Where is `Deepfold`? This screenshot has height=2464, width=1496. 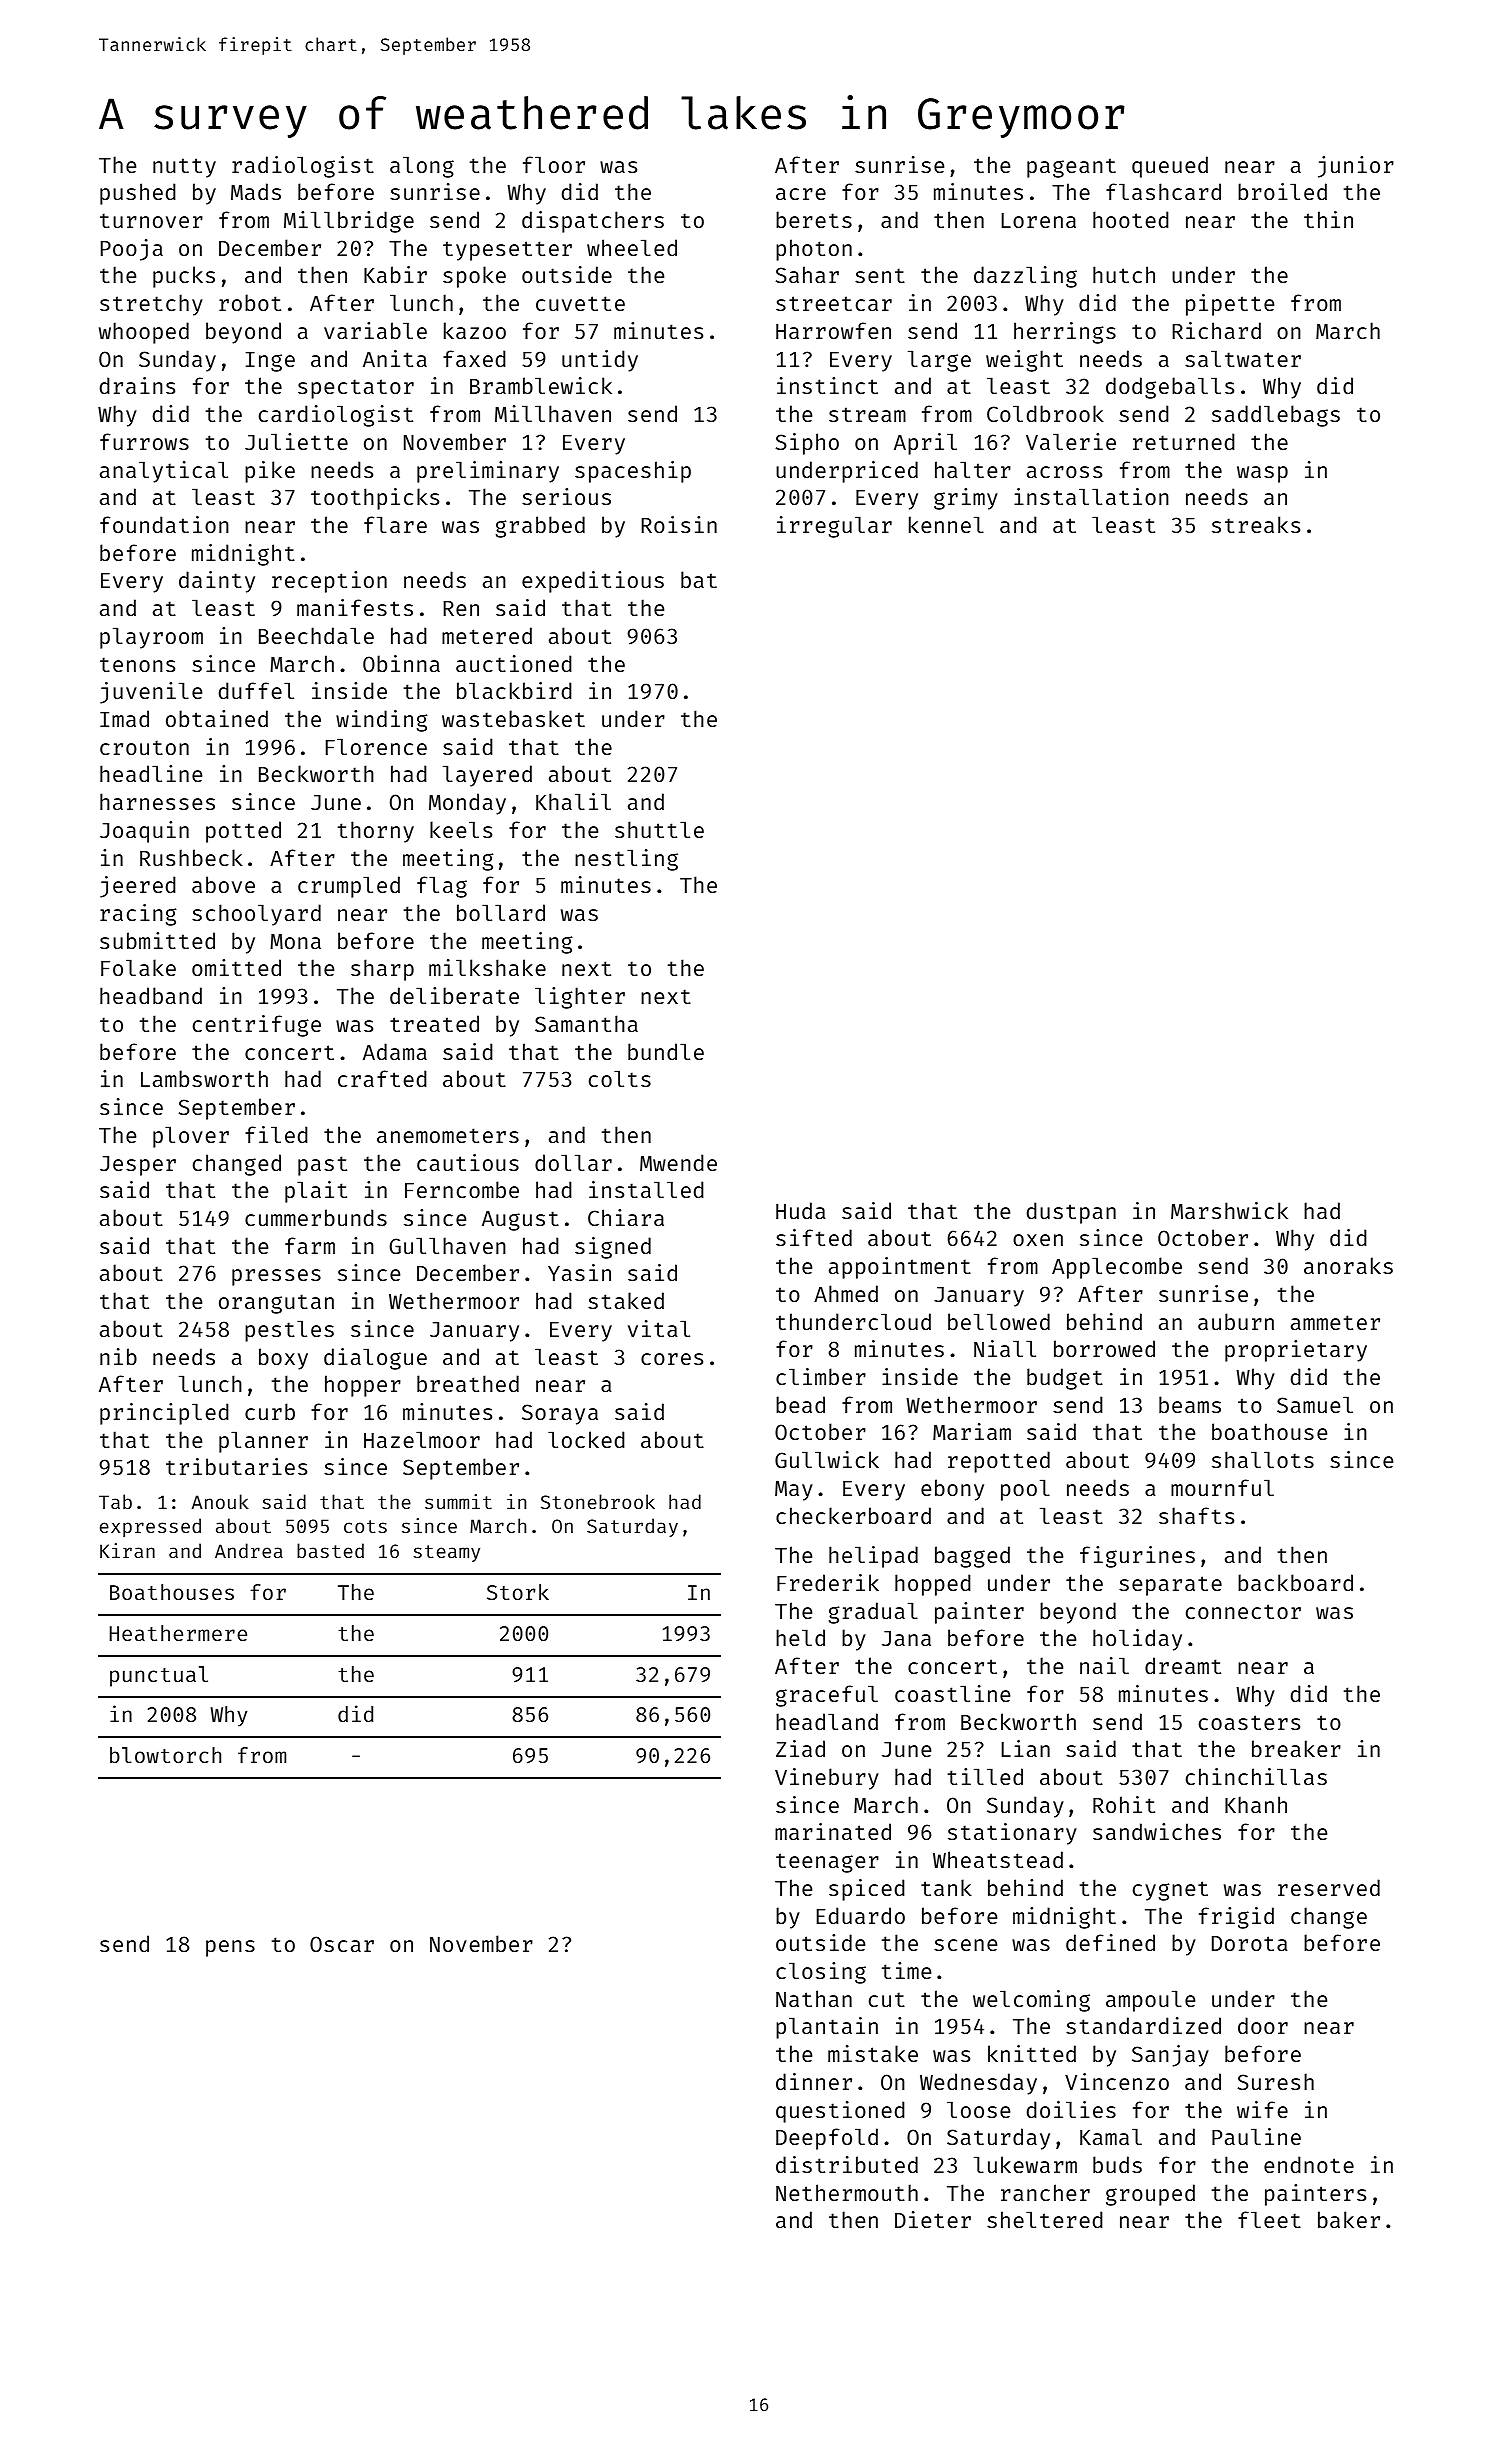
Deepfold is located at coordinates (827, 2139).
